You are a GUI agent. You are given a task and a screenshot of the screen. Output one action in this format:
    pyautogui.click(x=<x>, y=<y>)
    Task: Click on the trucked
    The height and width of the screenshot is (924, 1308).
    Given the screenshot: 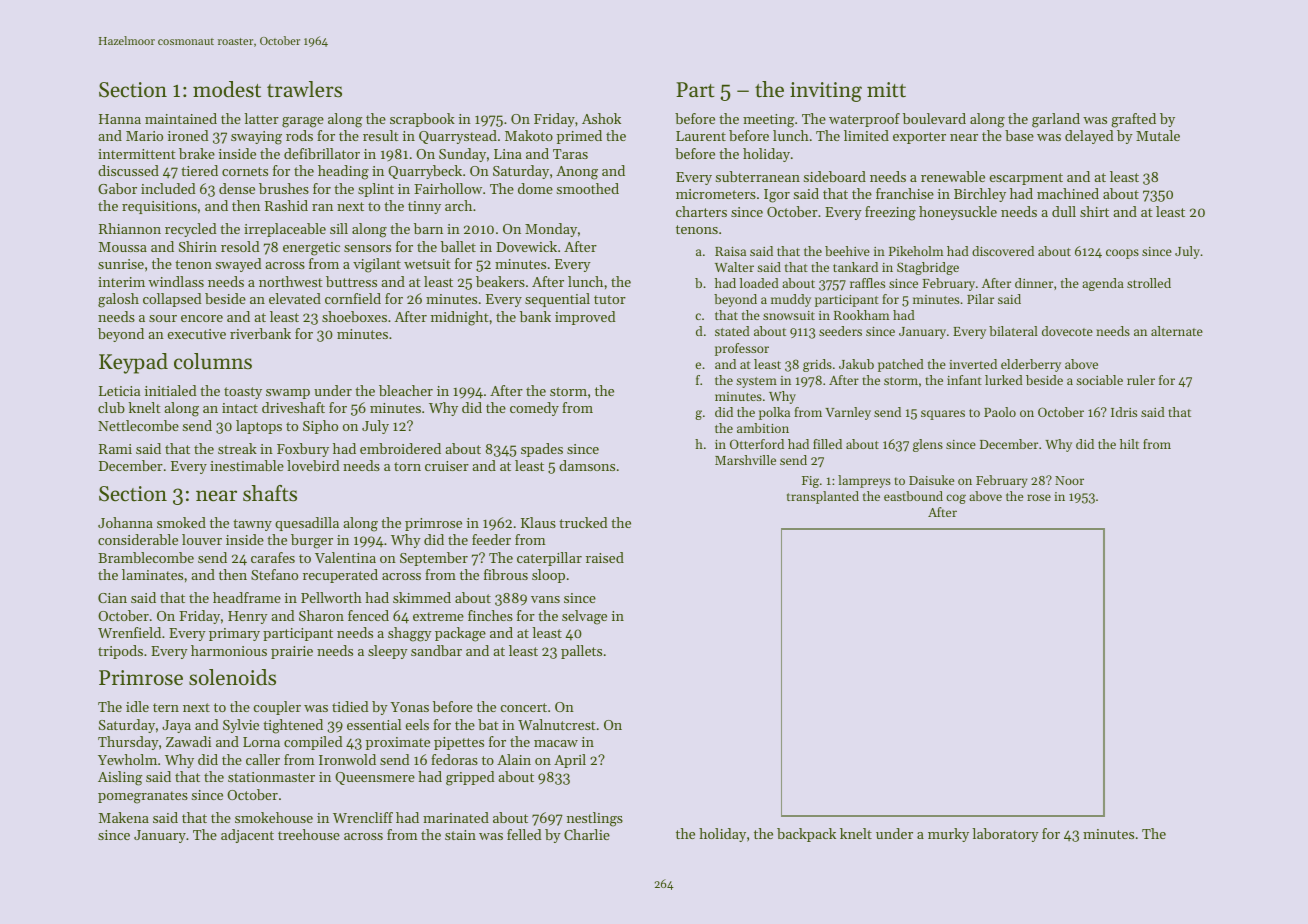 What is the action you would take?
    pyautogui.click(x=583, y=522)
